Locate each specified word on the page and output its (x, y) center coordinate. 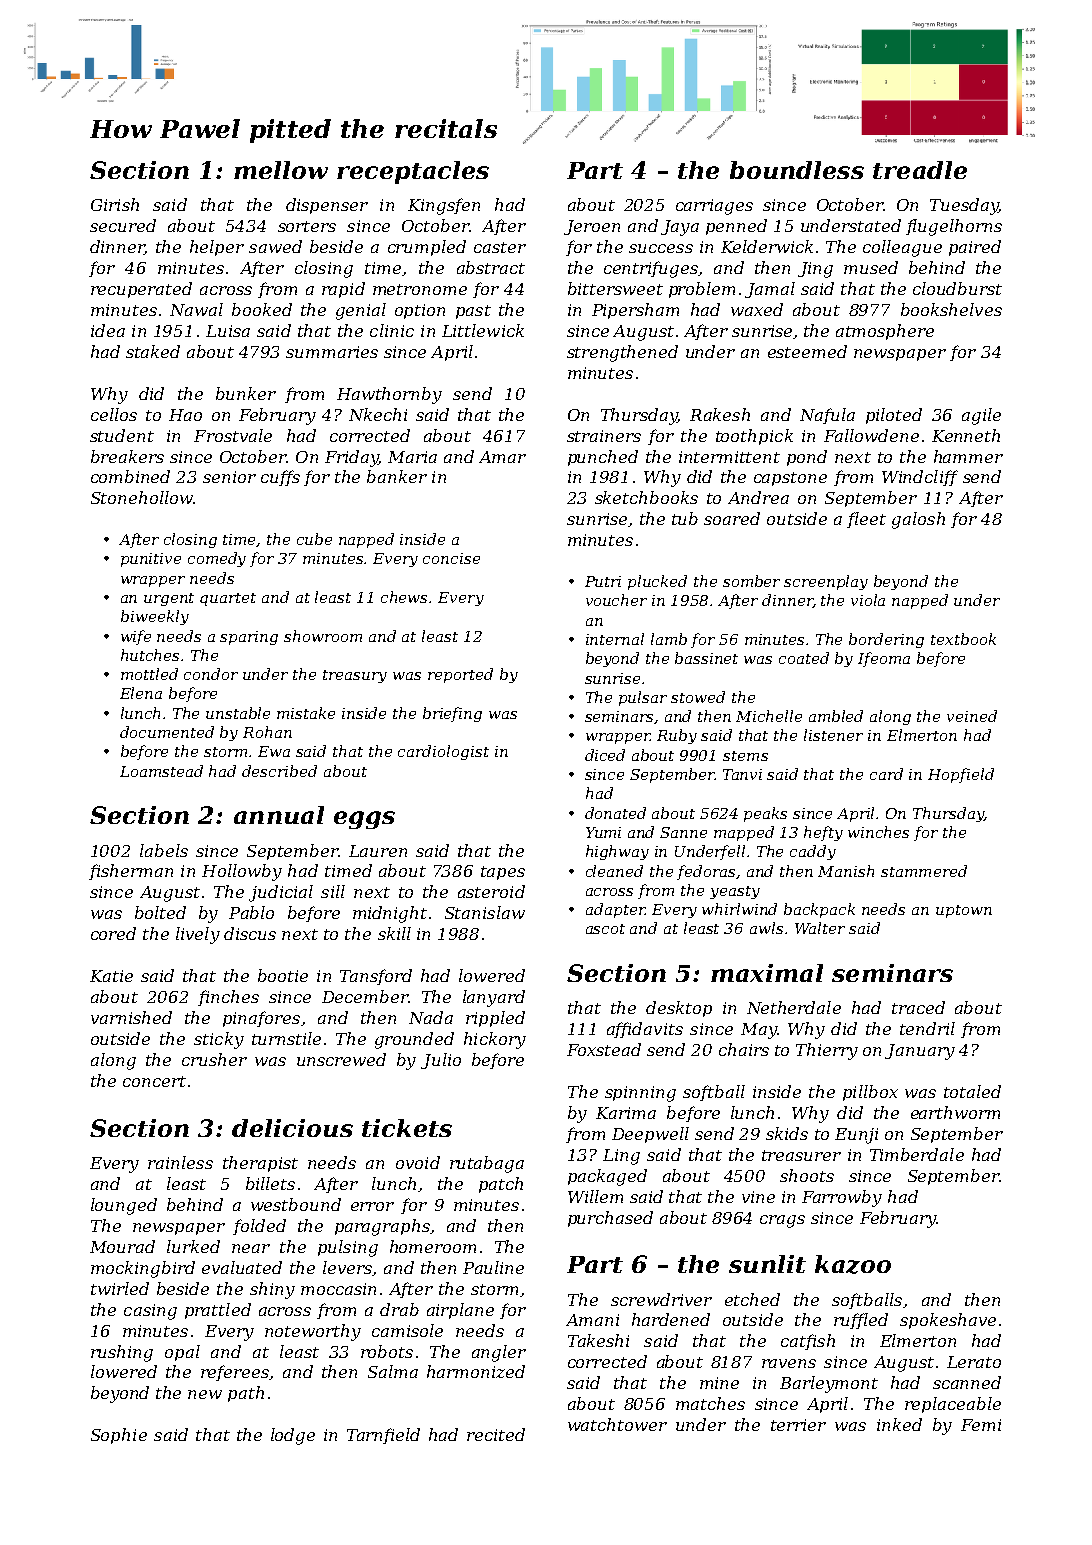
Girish (115, 204)
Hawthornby (389, 395)
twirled (120, 1288)
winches (878, 832)
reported (460, 675)
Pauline (493, 1267)
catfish (808, 1342)
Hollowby (242, 872)
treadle (920, 170)
